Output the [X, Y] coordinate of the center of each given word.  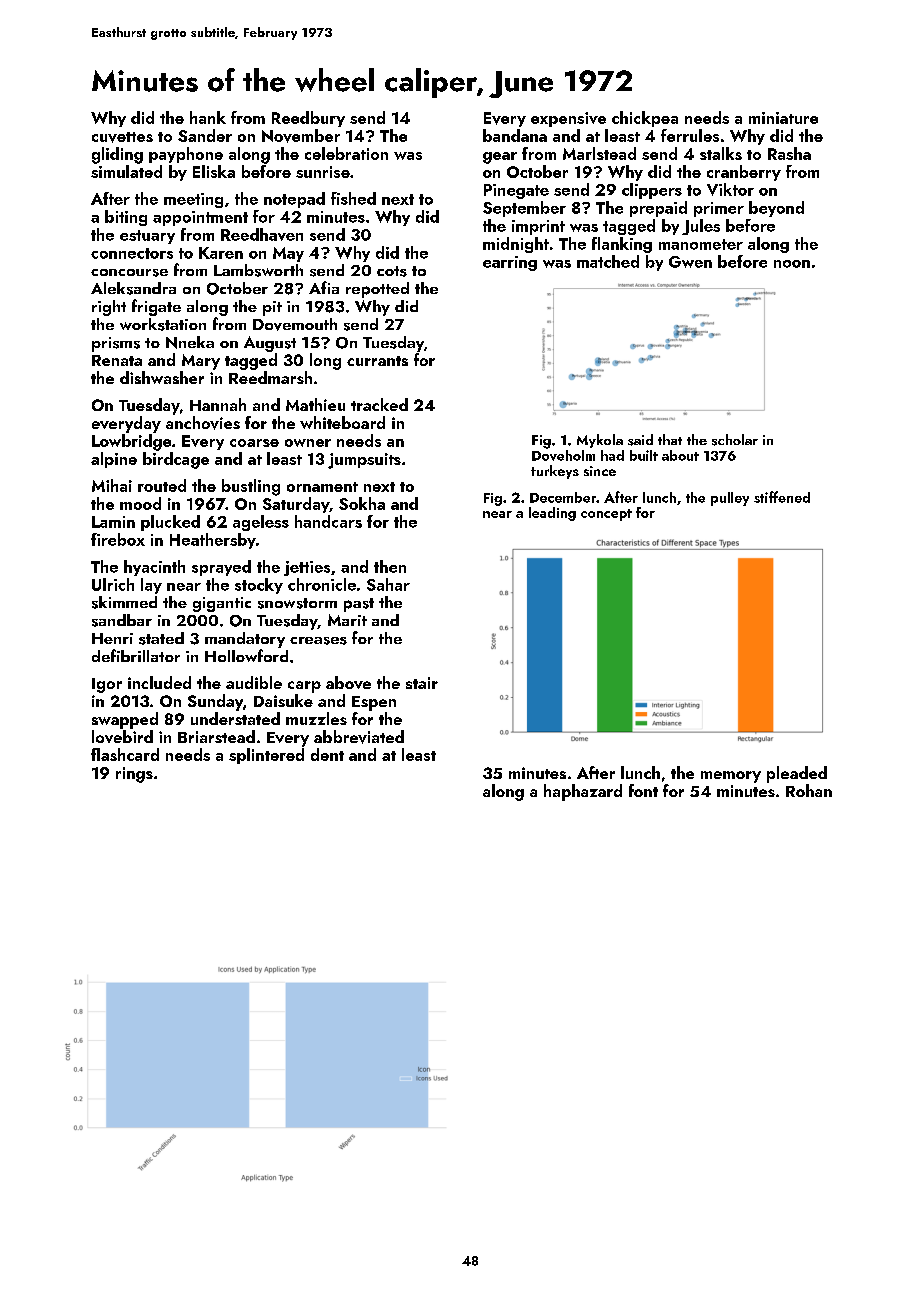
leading [552, 514]
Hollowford [246, 655]
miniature [783, 118]
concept [606, 515]
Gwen [690, 262]
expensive [568, 119]
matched [608, 261]
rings [134, 775]
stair [422, 683]
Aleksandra [133, 288]
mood [140, 503]
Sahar [388, 584]
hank [208, 117]
